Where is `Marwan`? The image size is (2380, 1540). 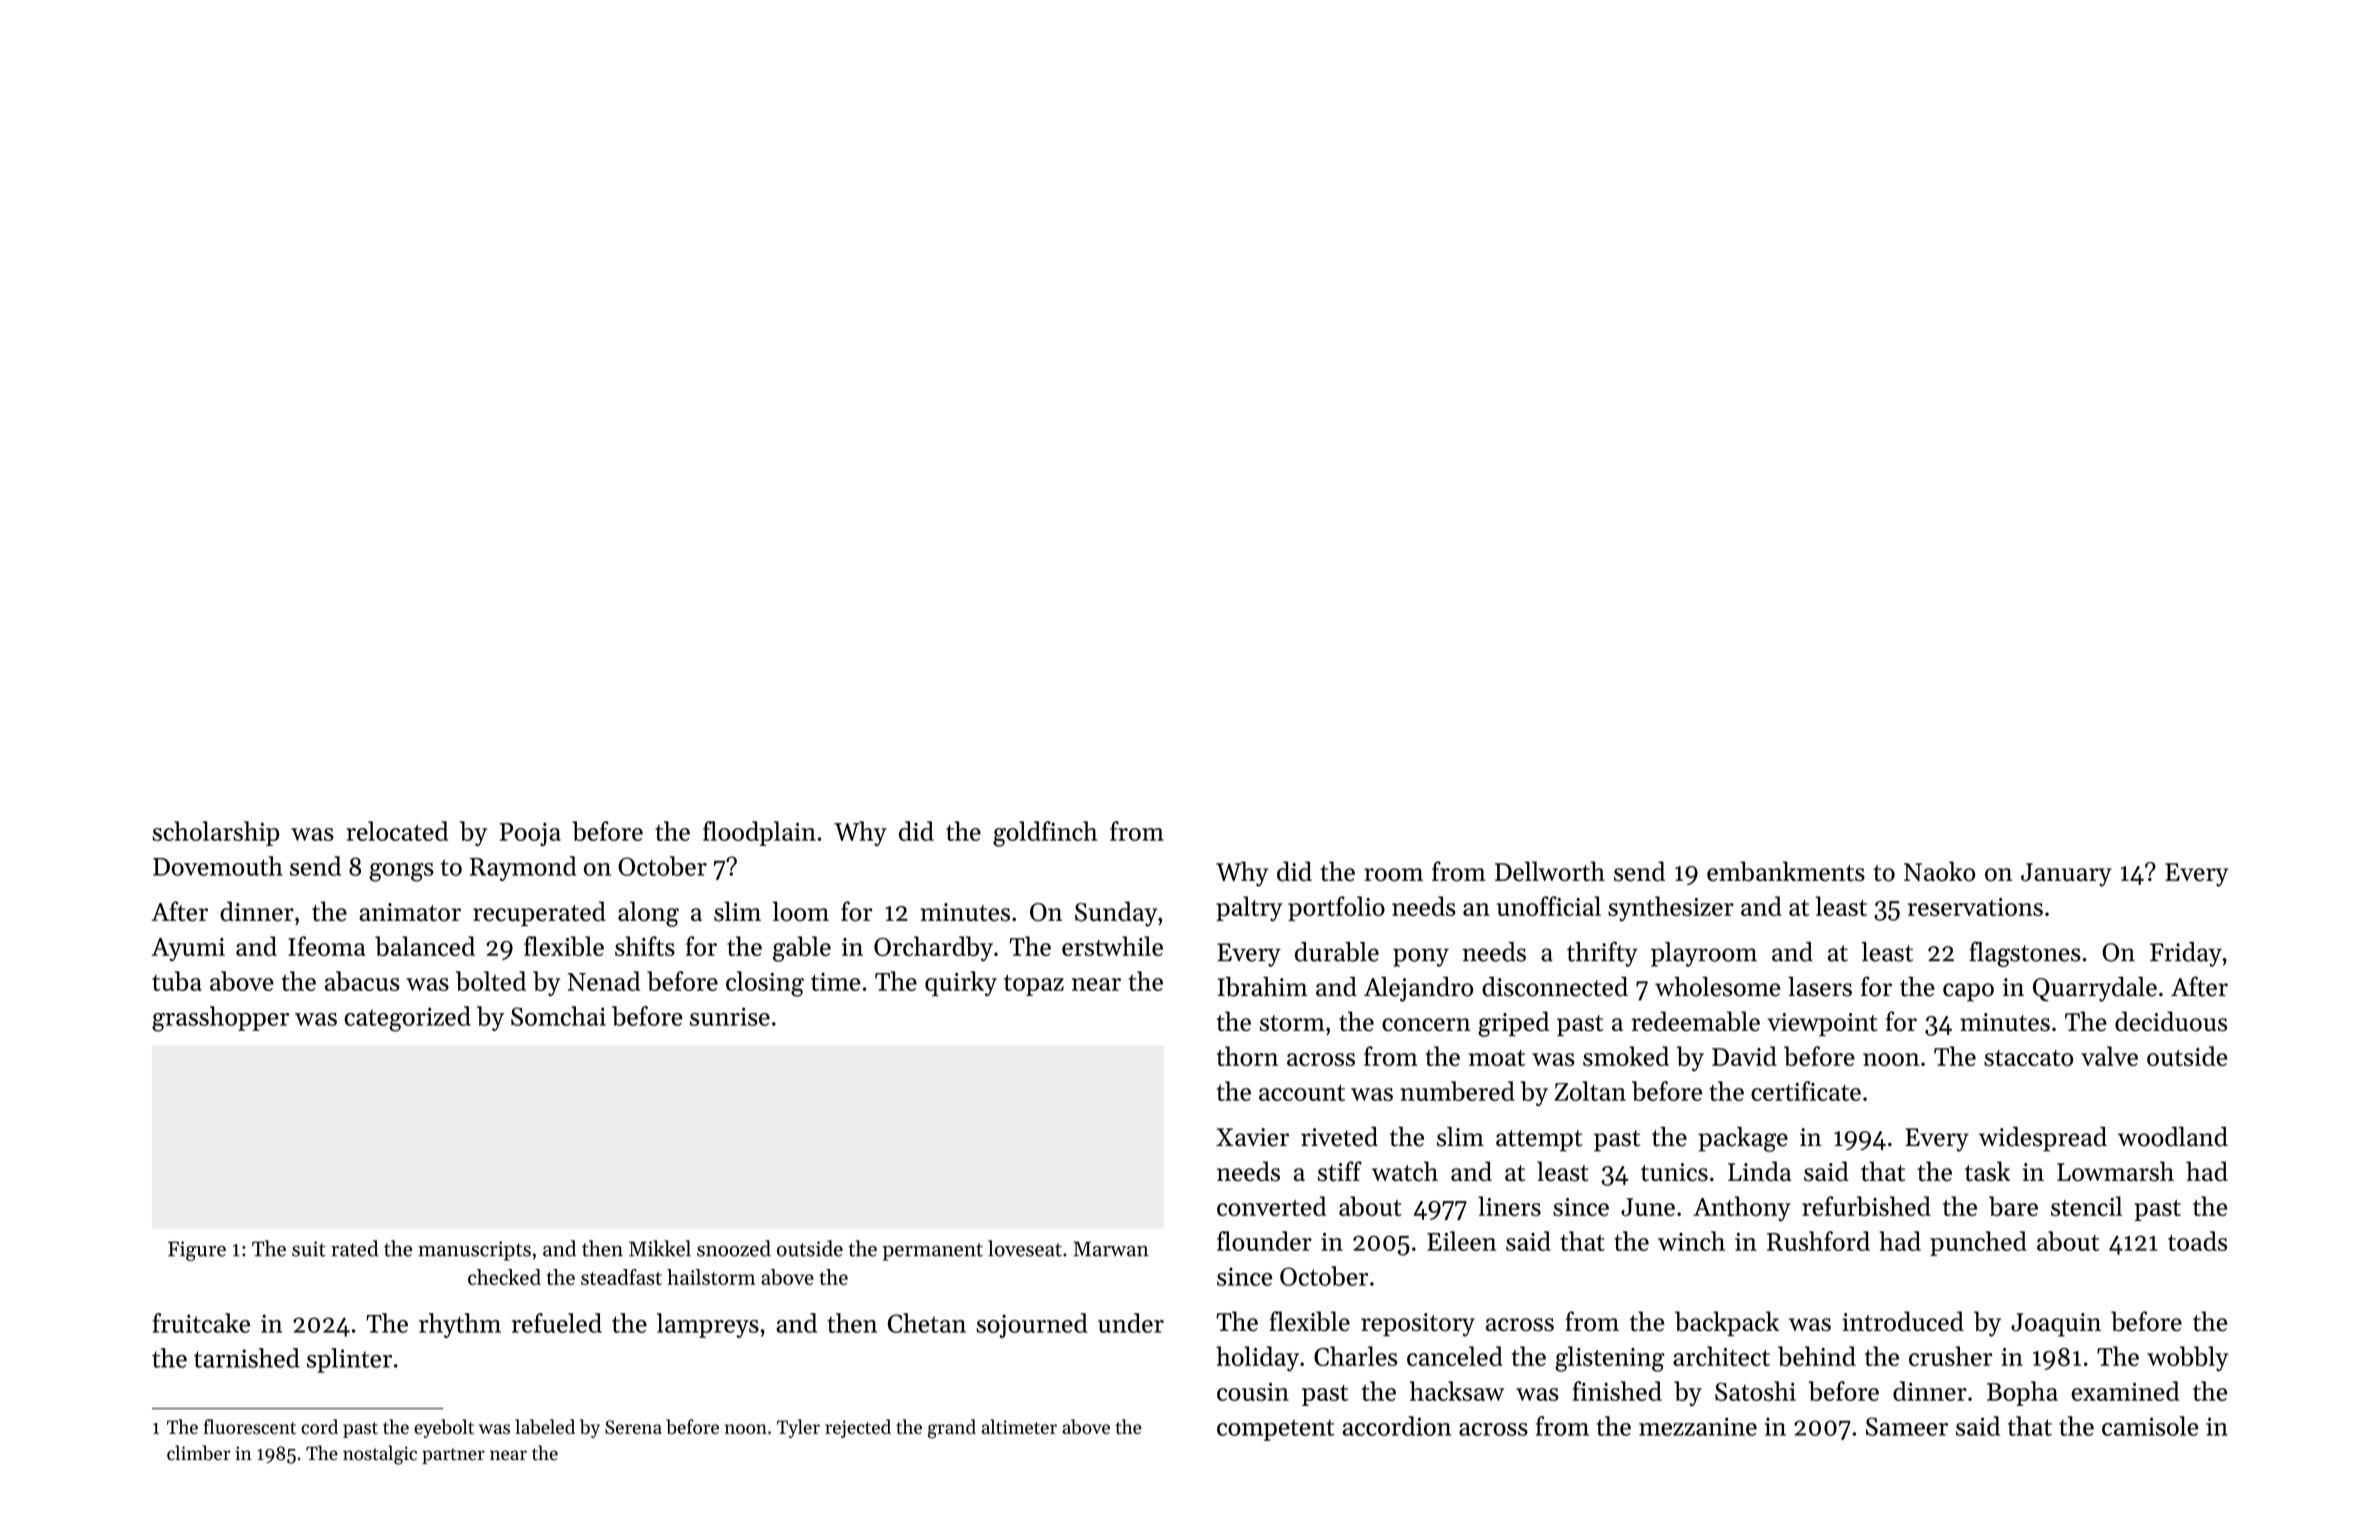 Marwan is located at coordinates (1111, 1249).
